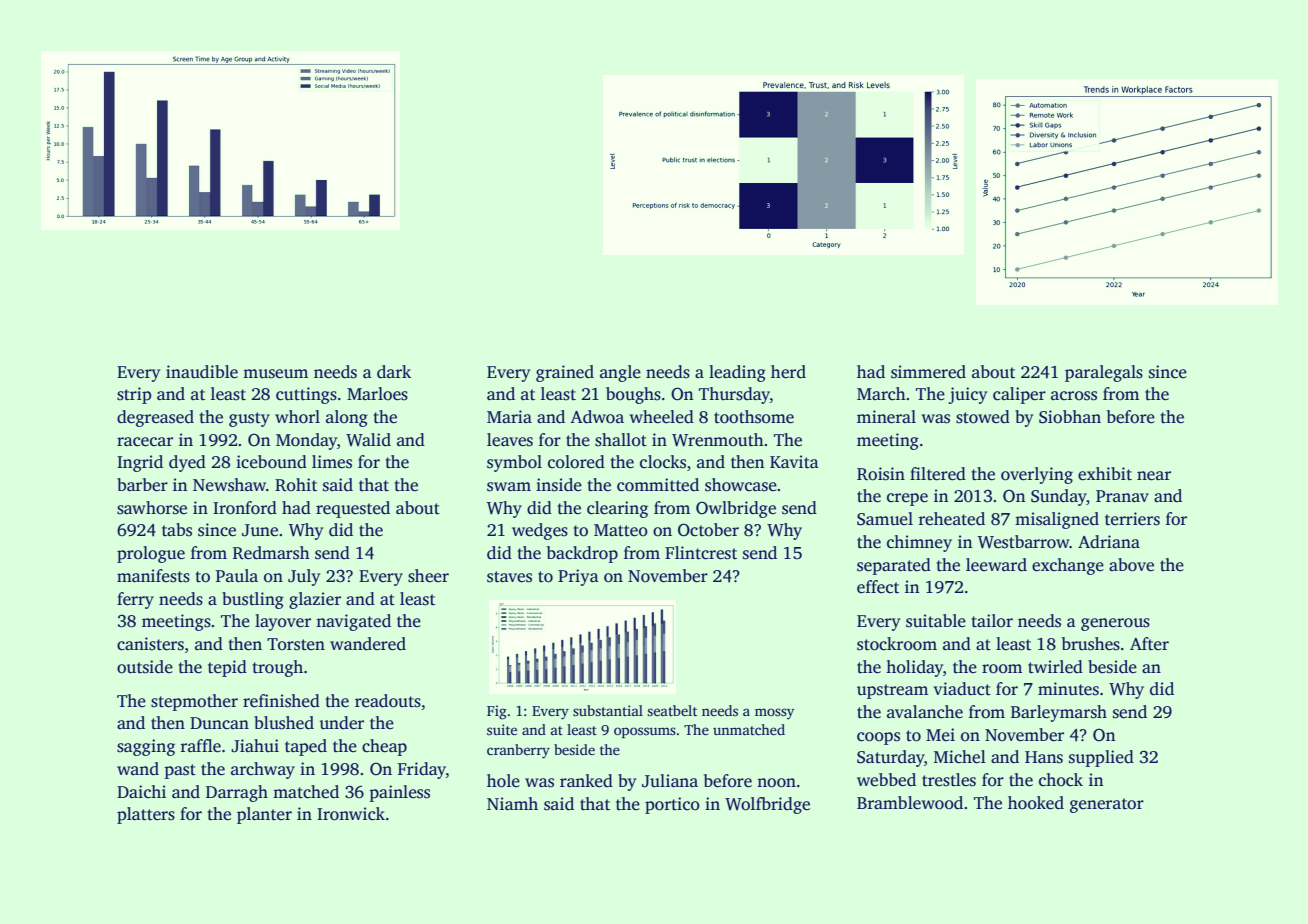  I want to click on stowed, so click(983, 417).
